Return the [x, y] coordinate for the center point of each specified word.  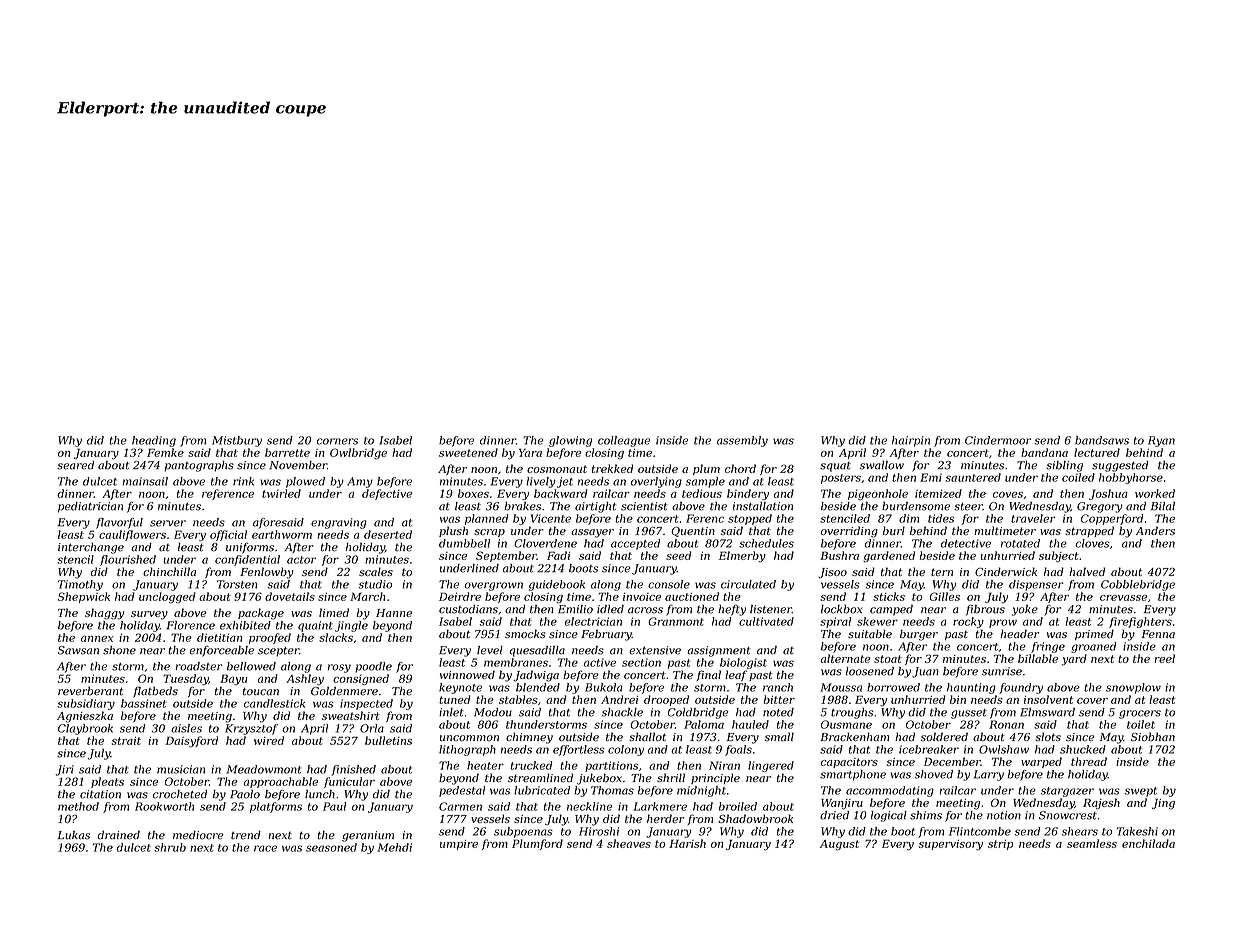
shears [1080, 831]
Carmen [460, 806]
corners [337, 441]
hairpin [911, 441]
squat [835, 467]
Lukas [73, 835]
